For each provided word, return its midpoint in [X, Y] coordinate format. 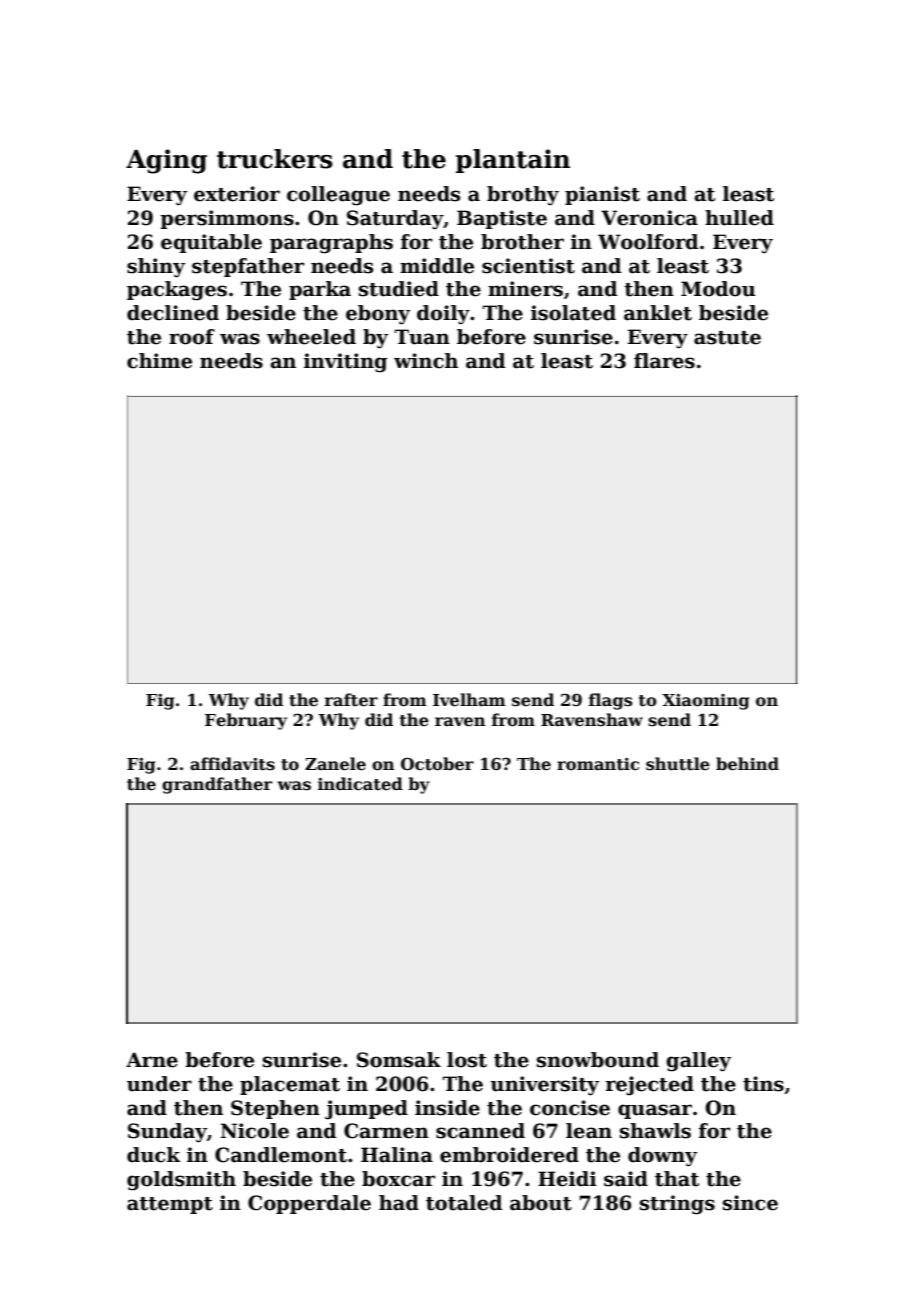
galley [698, 1062]
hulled [739, 218]
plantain [513, 161]
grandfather [217, 785]
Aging [166, 161]
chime [159, 361]
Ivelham [469, 700]
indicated [360, 784]
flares [664, 361]
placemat [290, 1085]
